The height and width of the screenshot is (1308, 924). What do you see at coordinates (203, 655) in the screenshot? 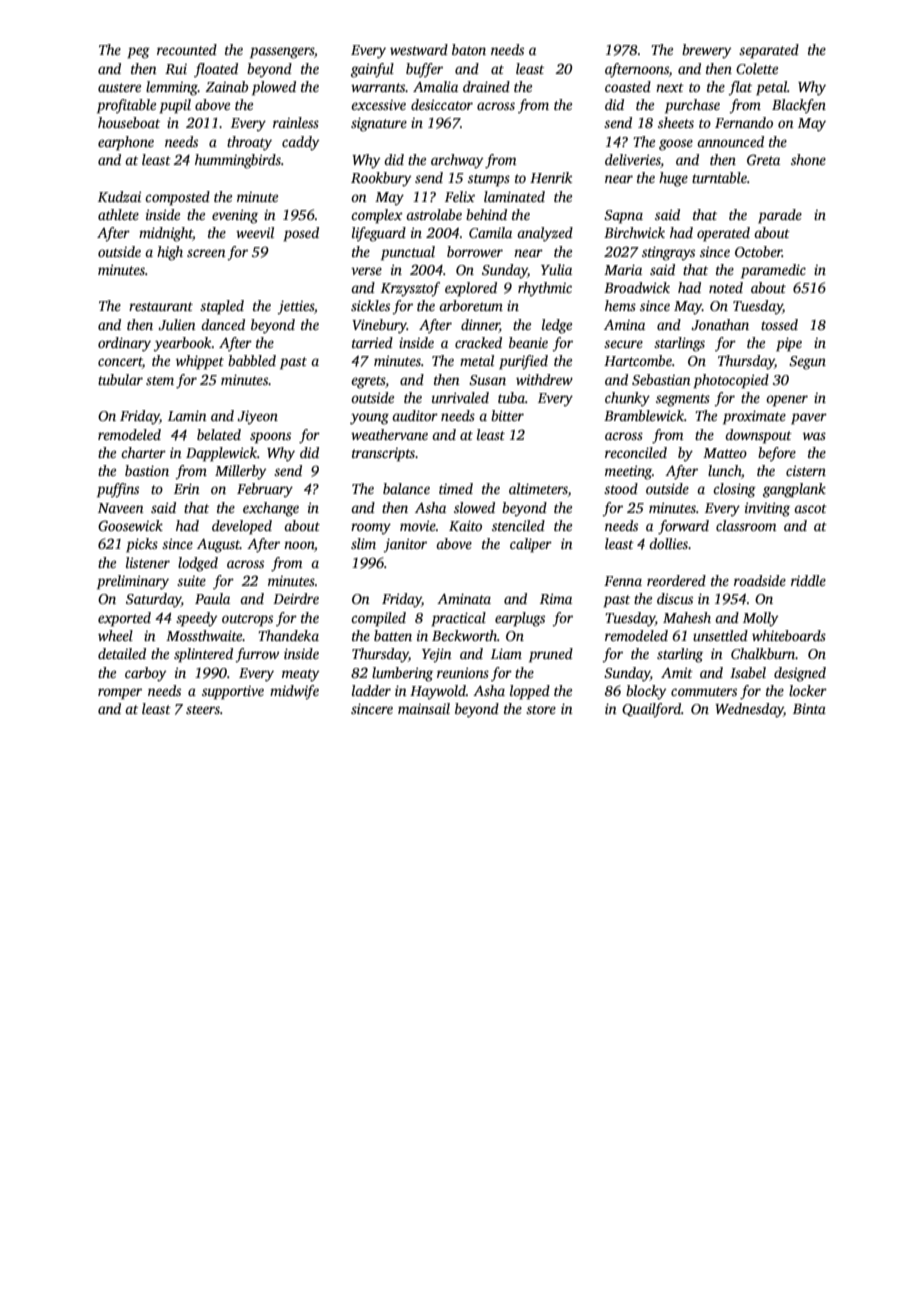
I see `splintered` at bounding box center [203, 655].
